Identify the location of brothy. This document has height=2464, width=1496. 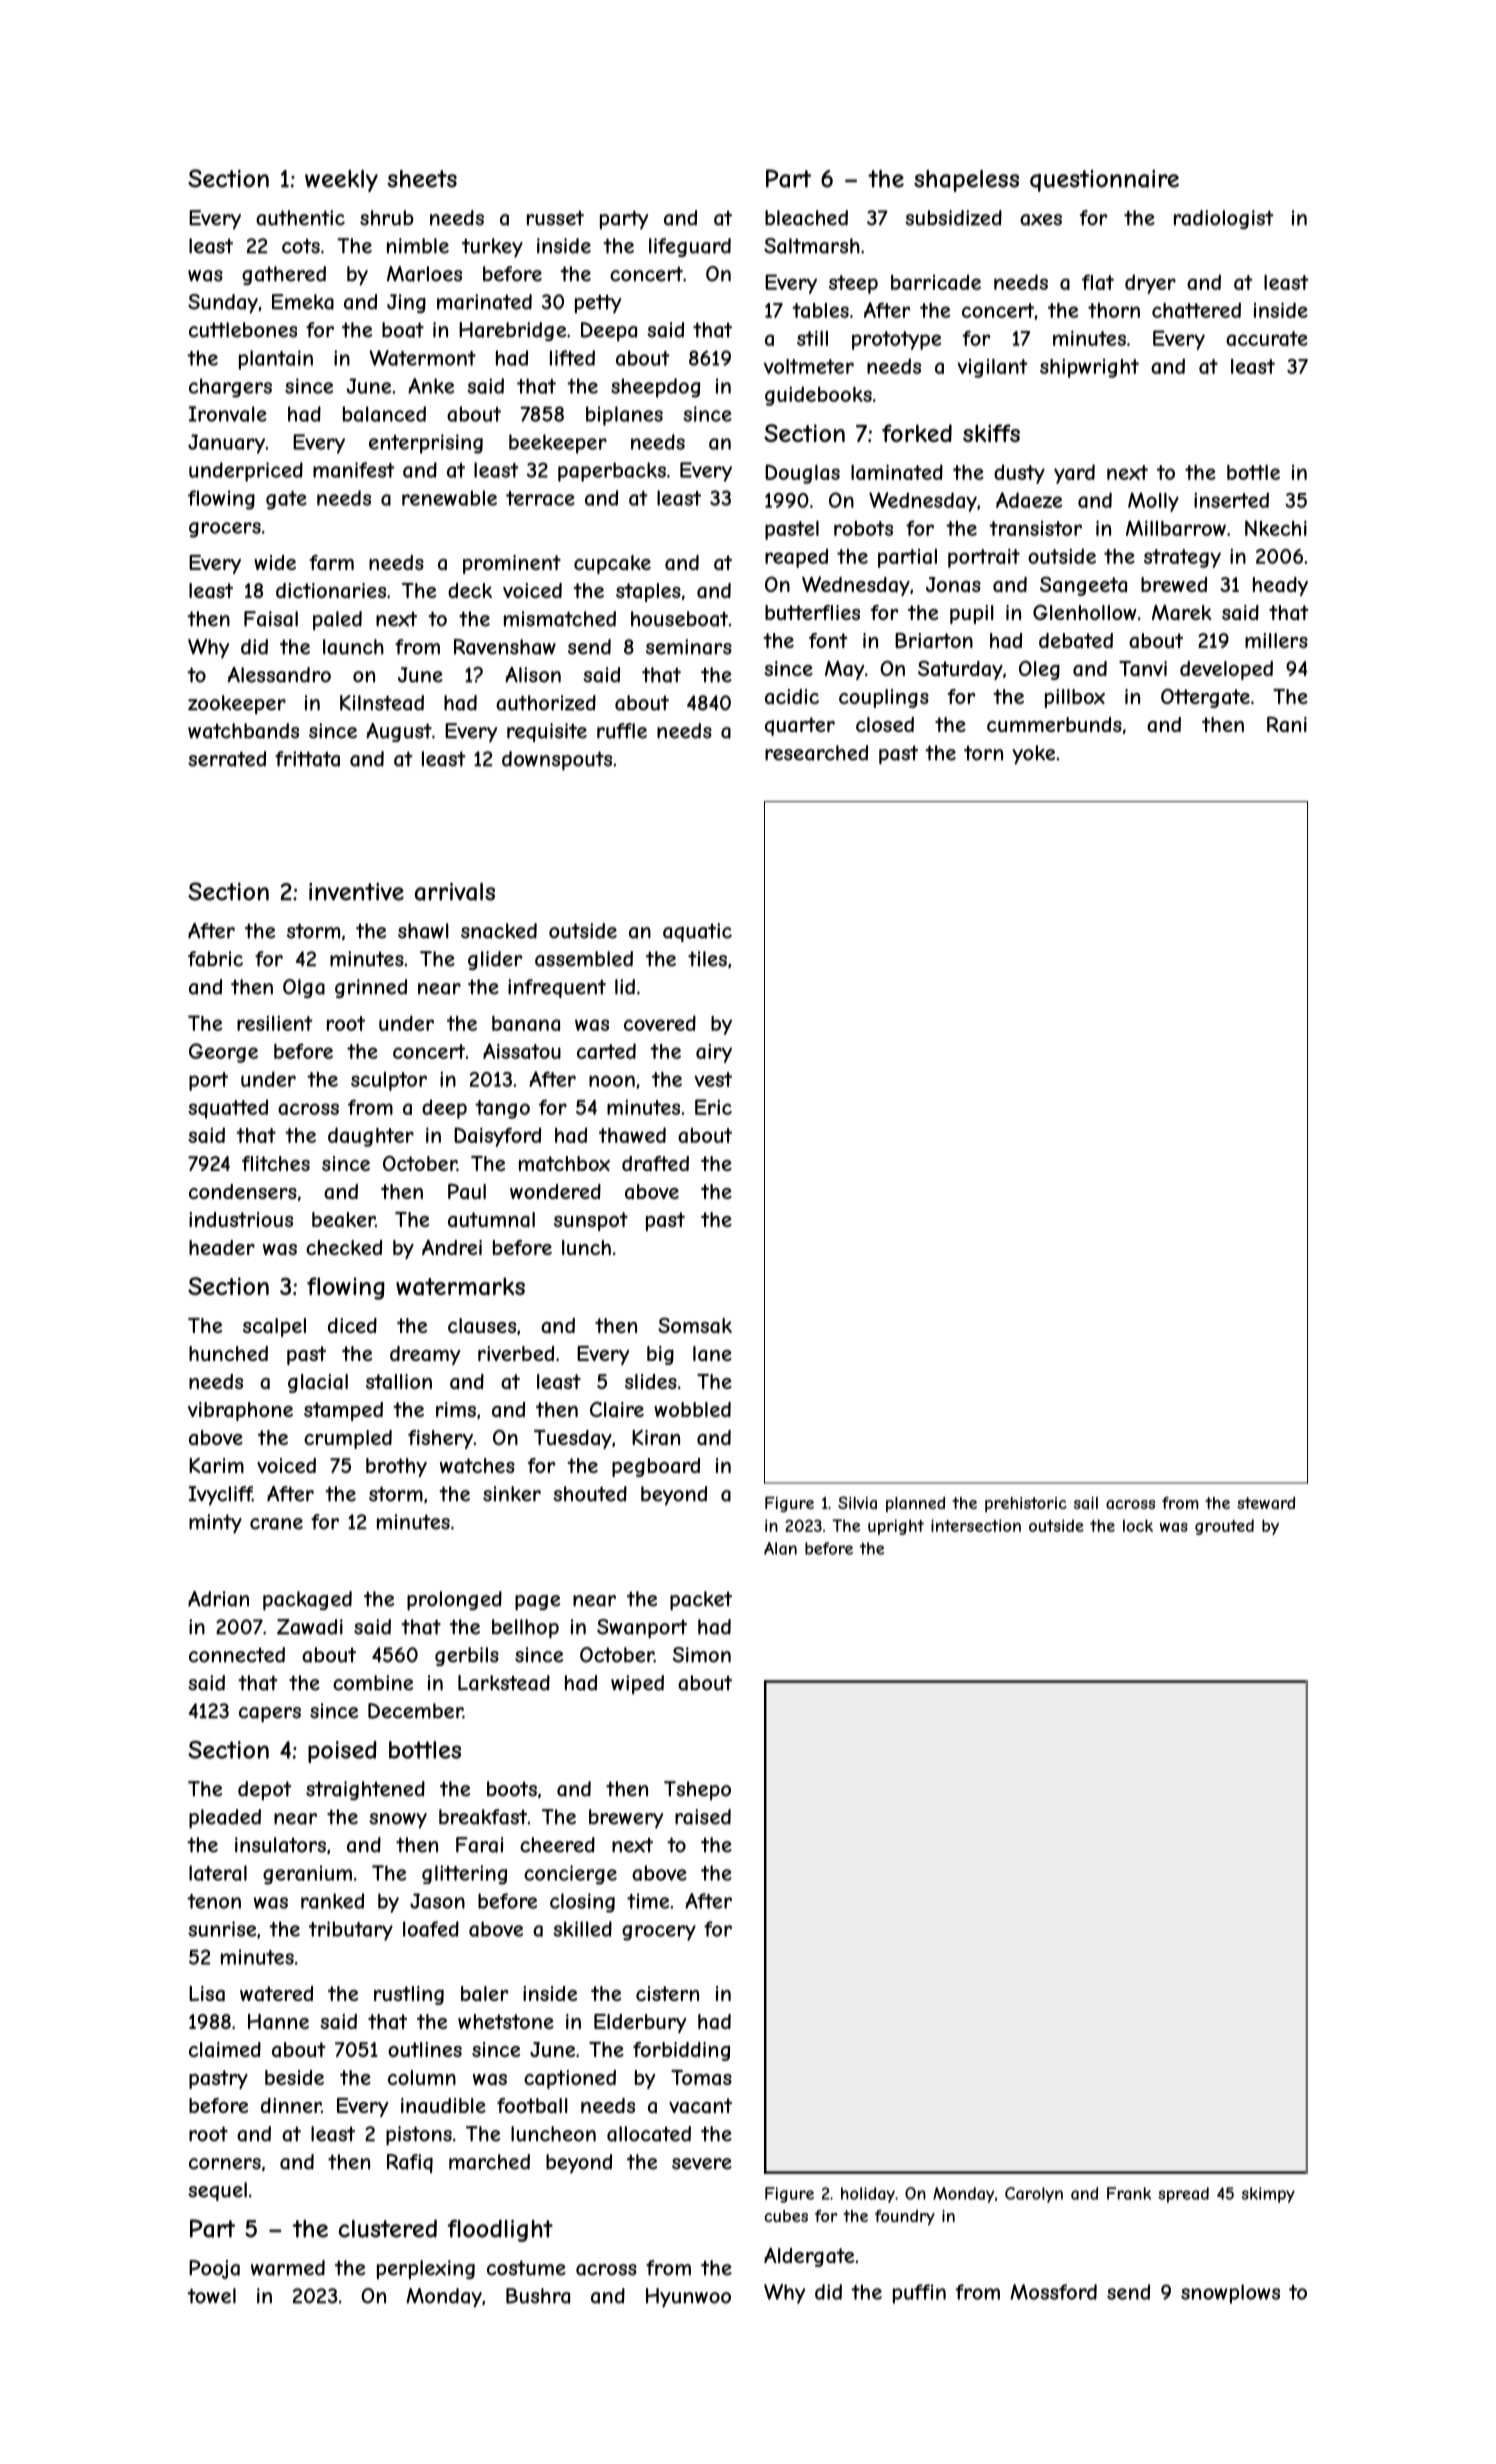
(396, 1467).
